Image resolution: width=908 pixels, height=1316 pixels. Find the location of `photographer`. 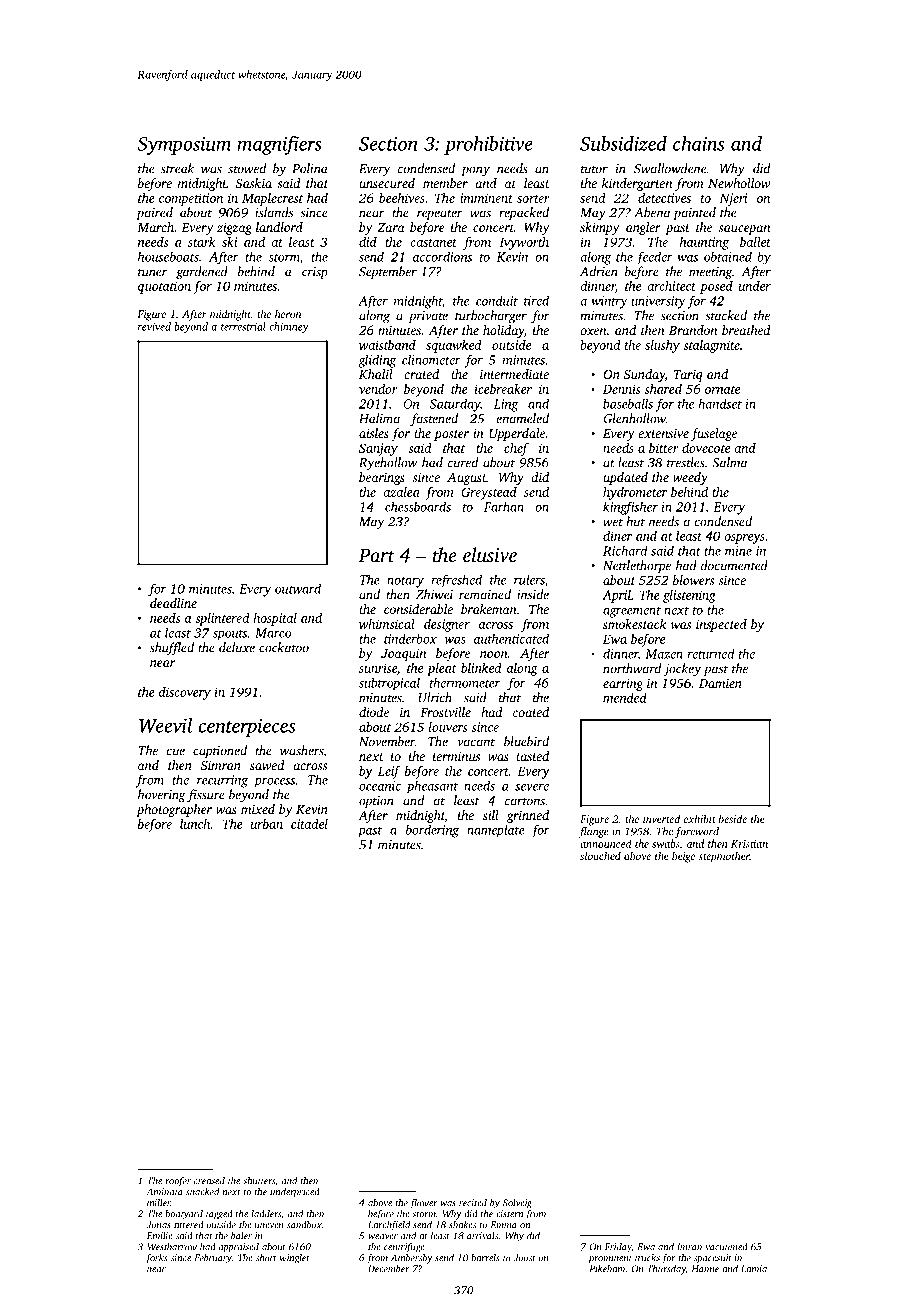

photographer is located at coordinates (174, 810).
